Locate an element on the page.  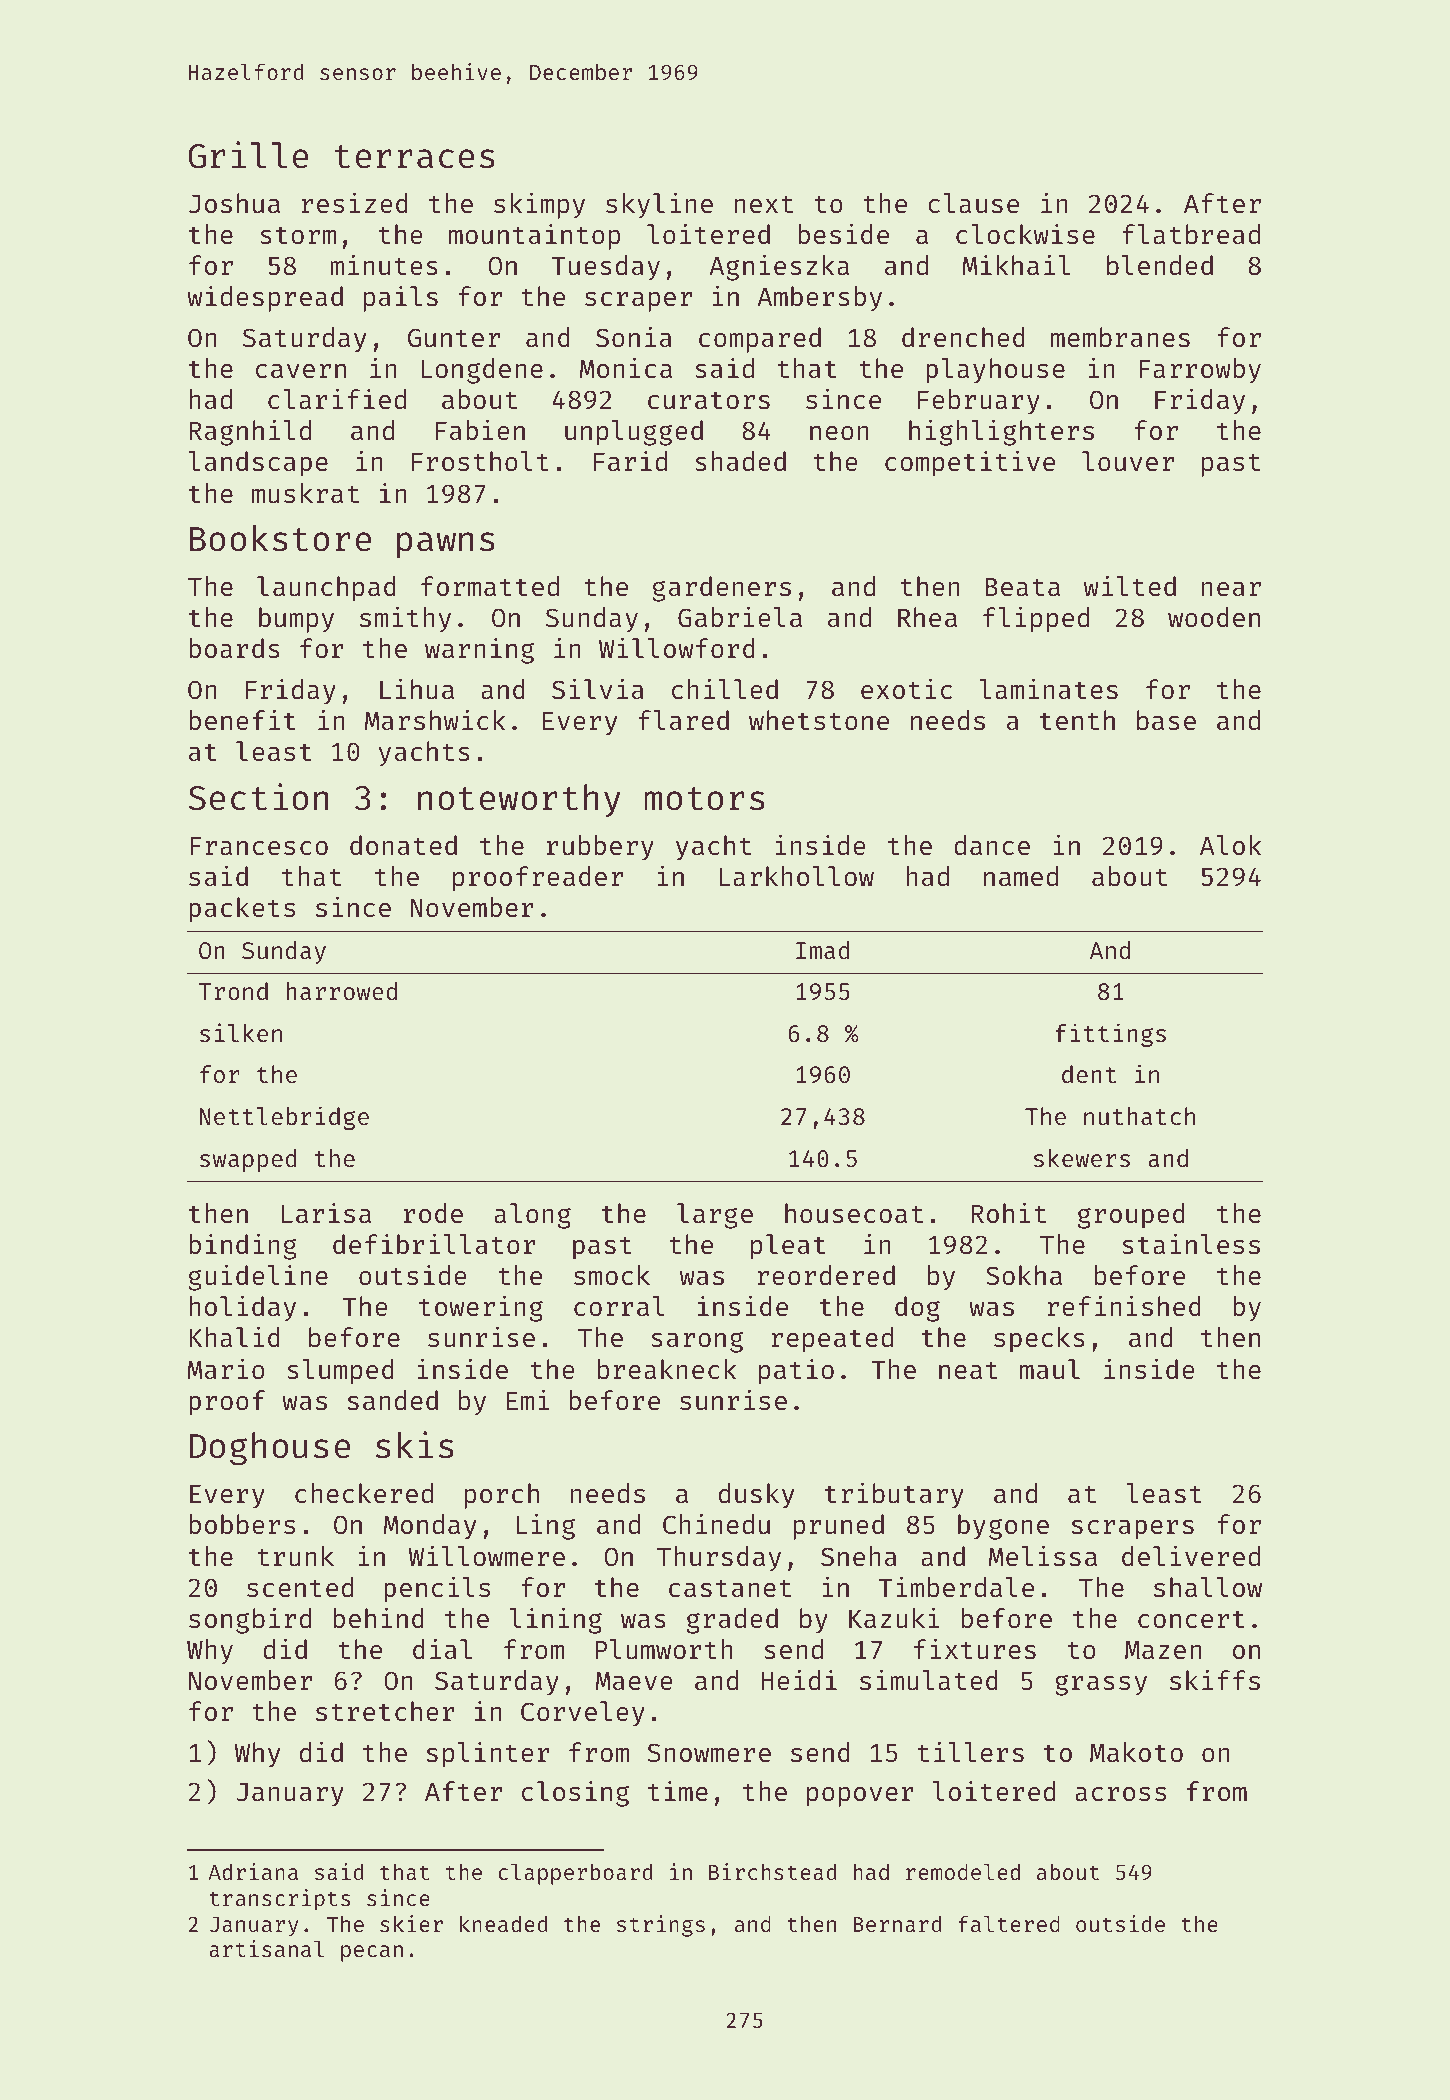
large is located at coordinates (715, 1216).
